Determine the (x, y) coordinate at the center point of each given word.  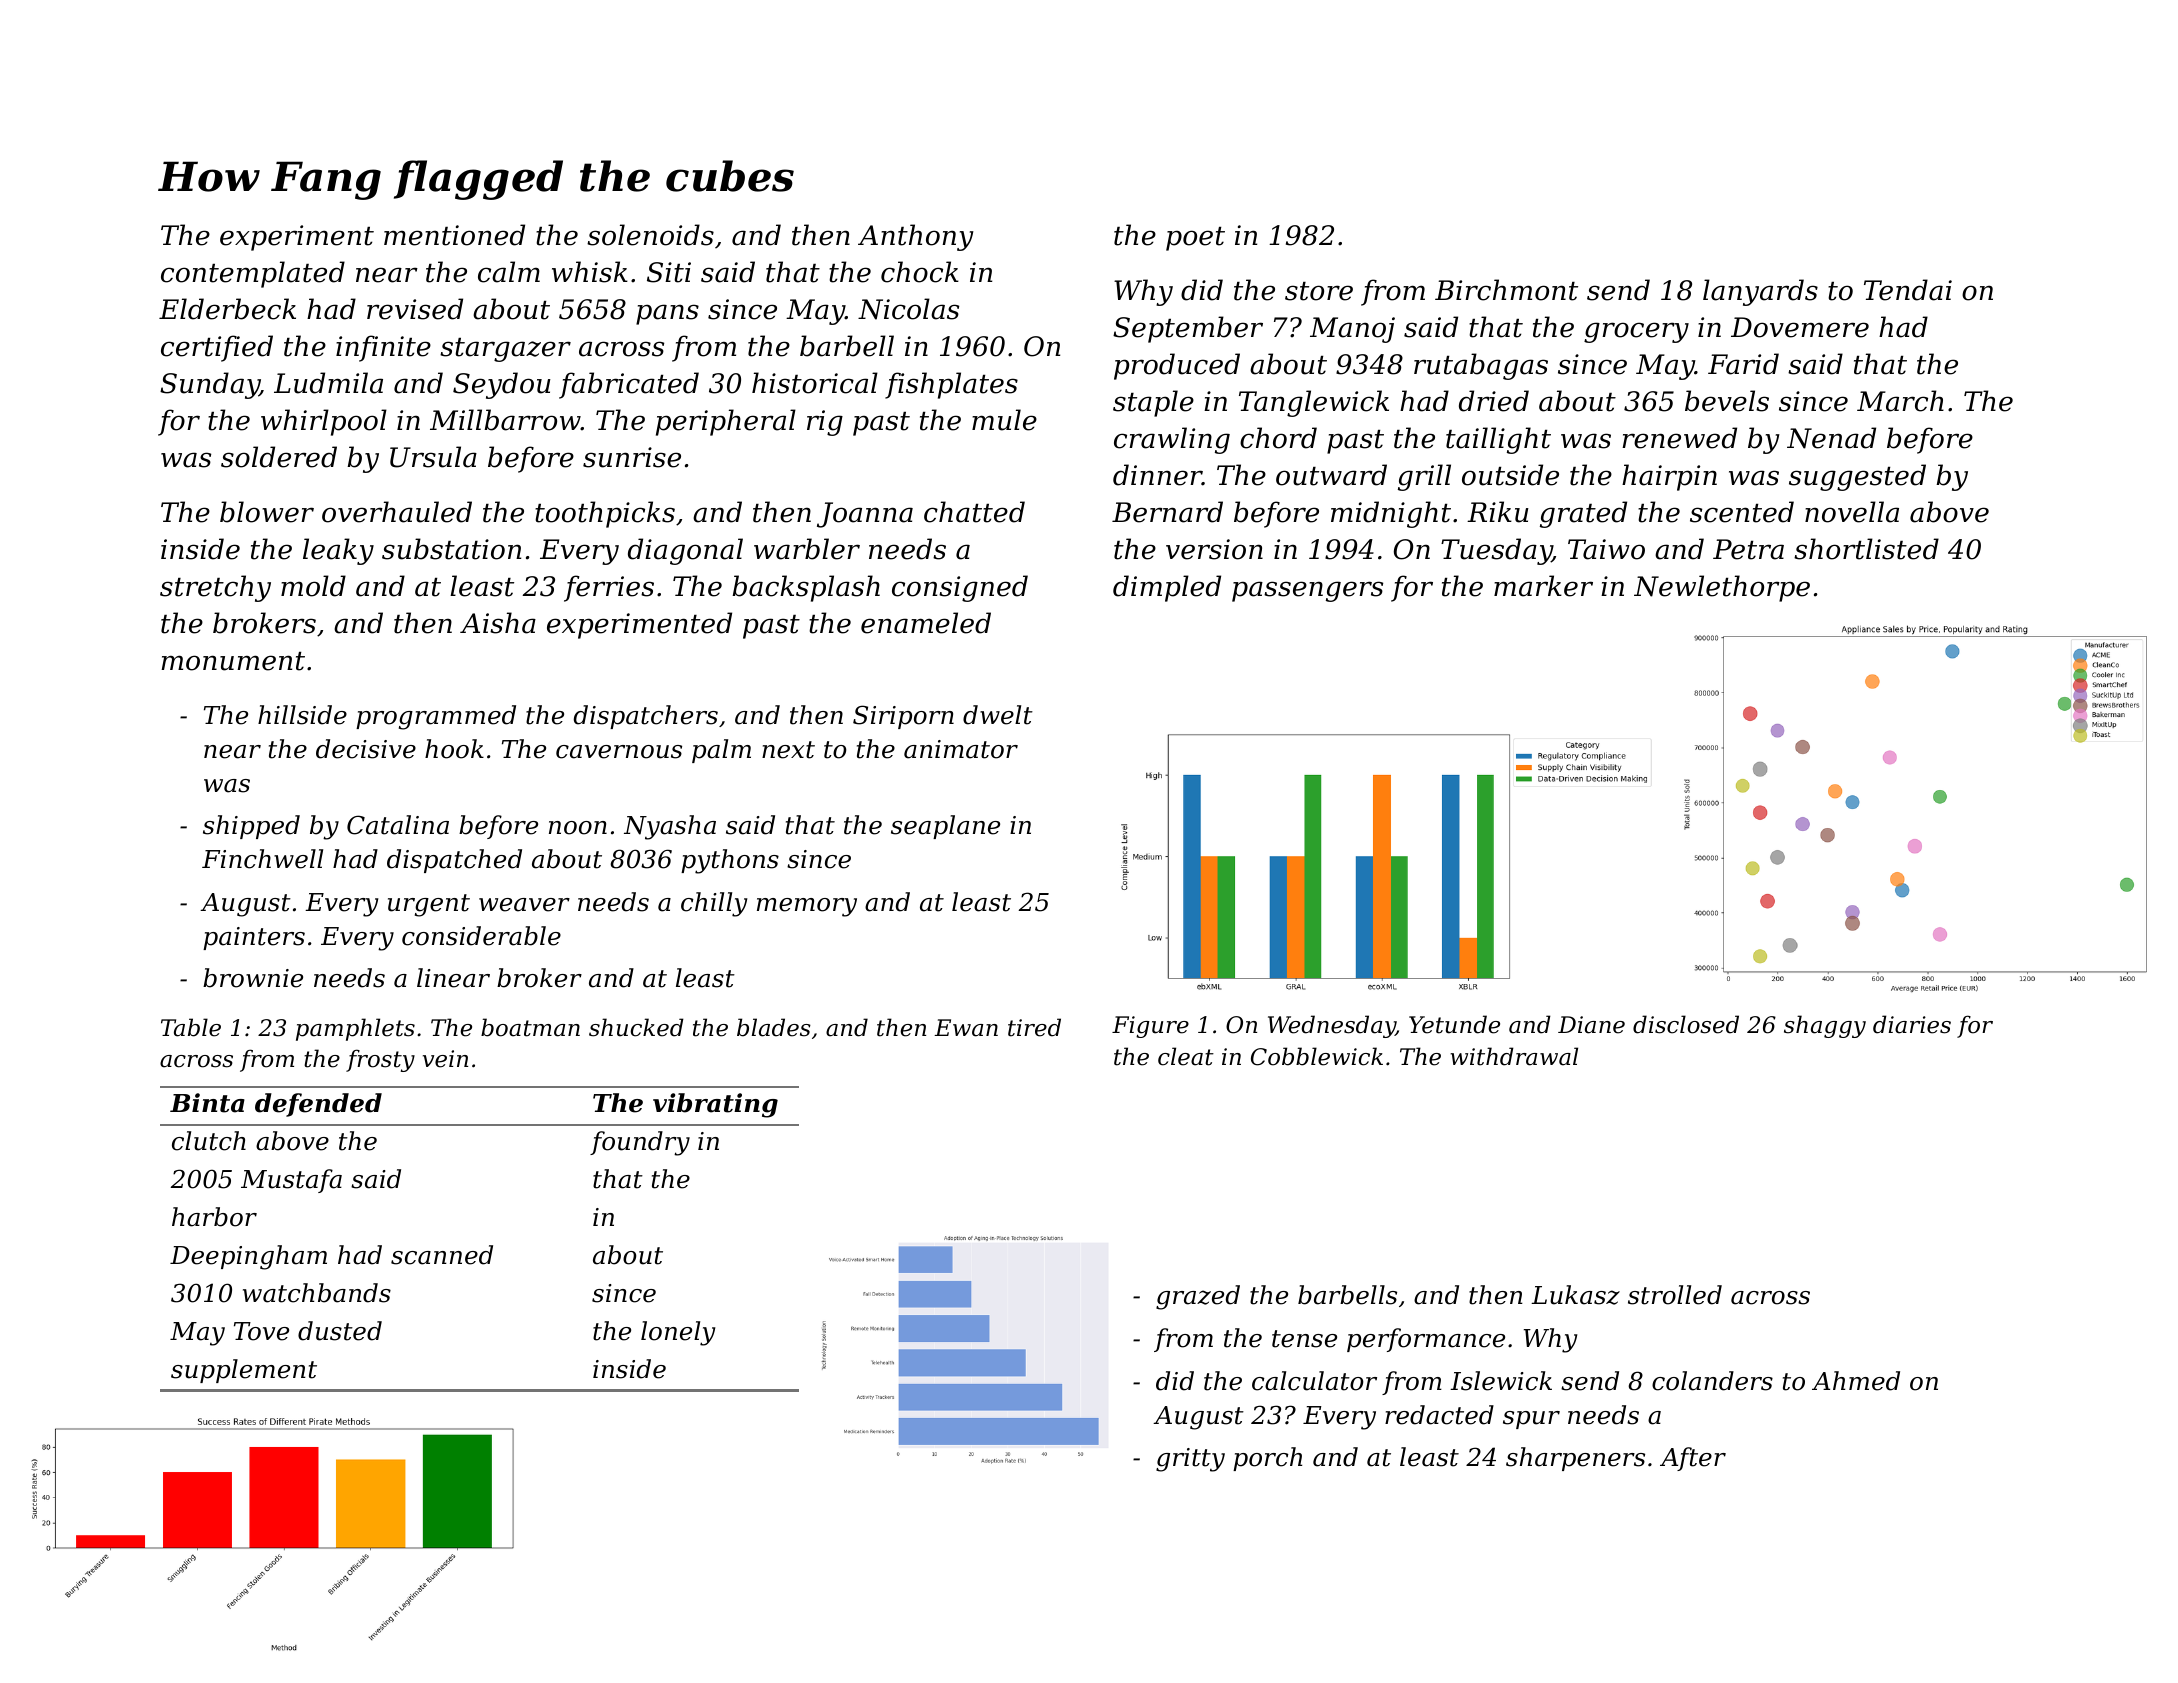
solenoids (650, 235)
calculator (1314, 1381)
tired (1034, 1027)
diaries (1912, 1024)
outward (1331, 475)
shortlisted (1866, 549)
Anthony (916, 237)
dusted (340, 1331)
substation (451, 549)
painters (254, 938)
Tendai (1908, 290)
